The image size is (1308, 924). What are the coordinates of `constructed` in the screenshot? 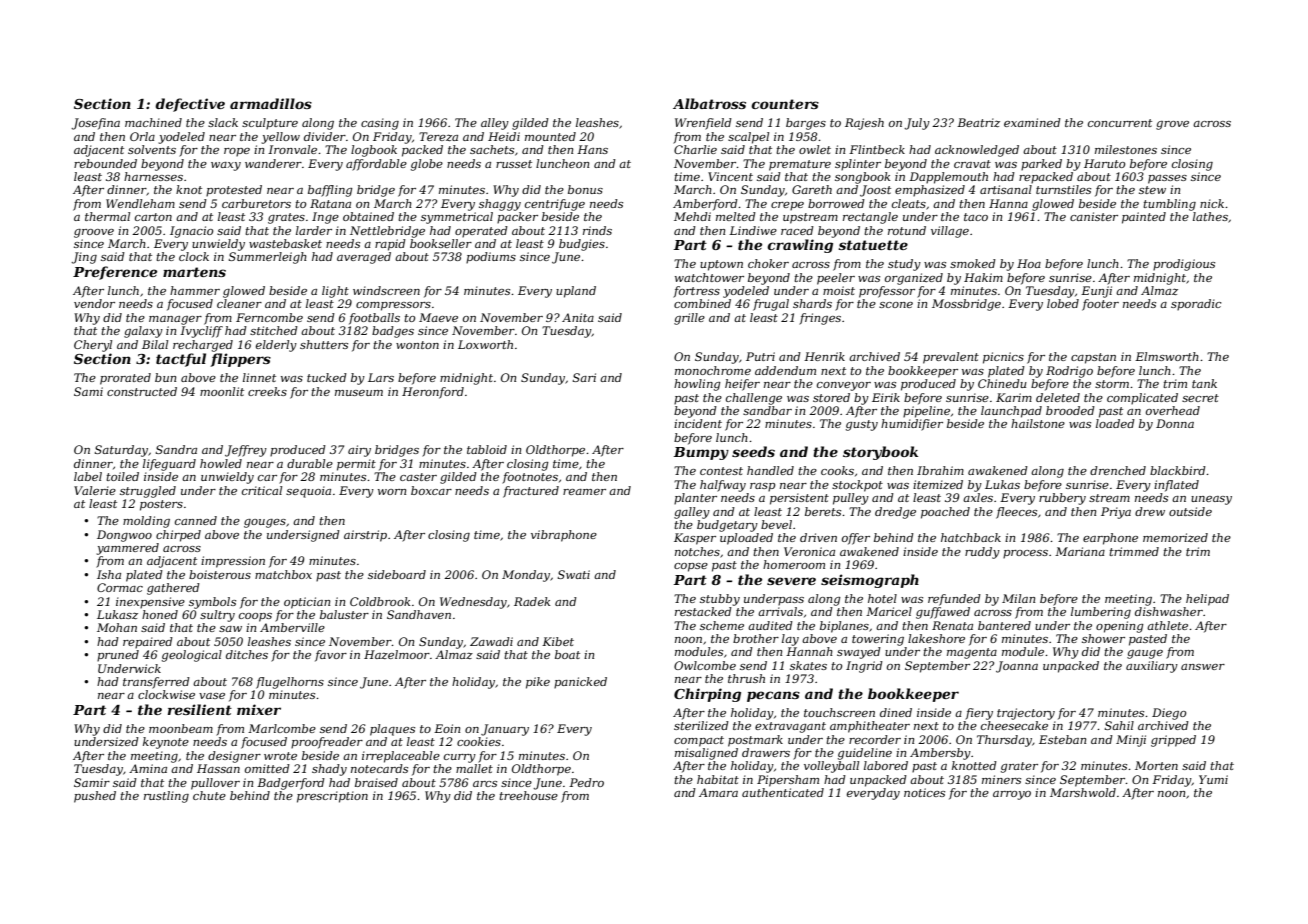 It's located at (142, 391).
